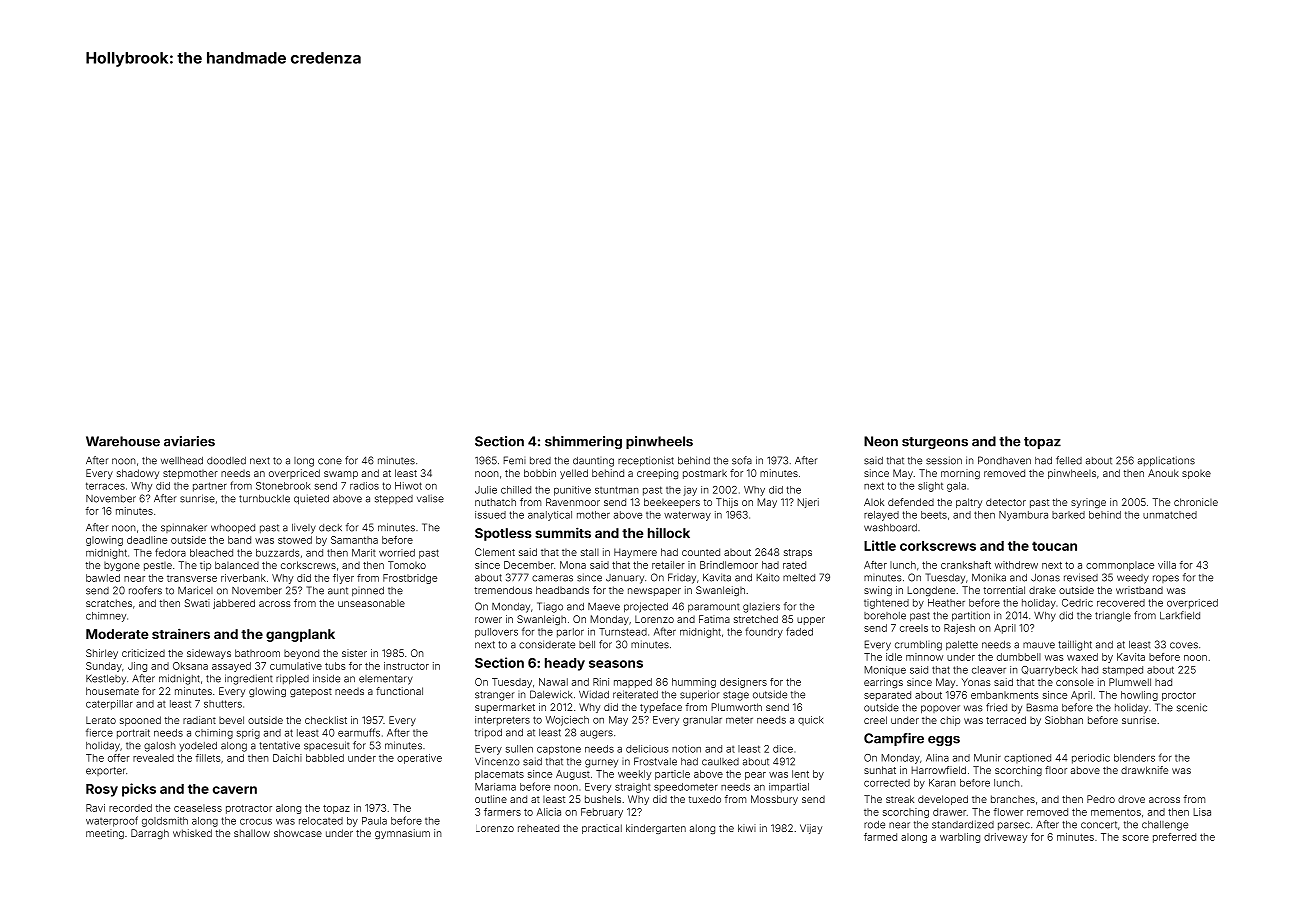  Describe the element at coordinates (211, 553) in the image. I see `bleached` at that location.
